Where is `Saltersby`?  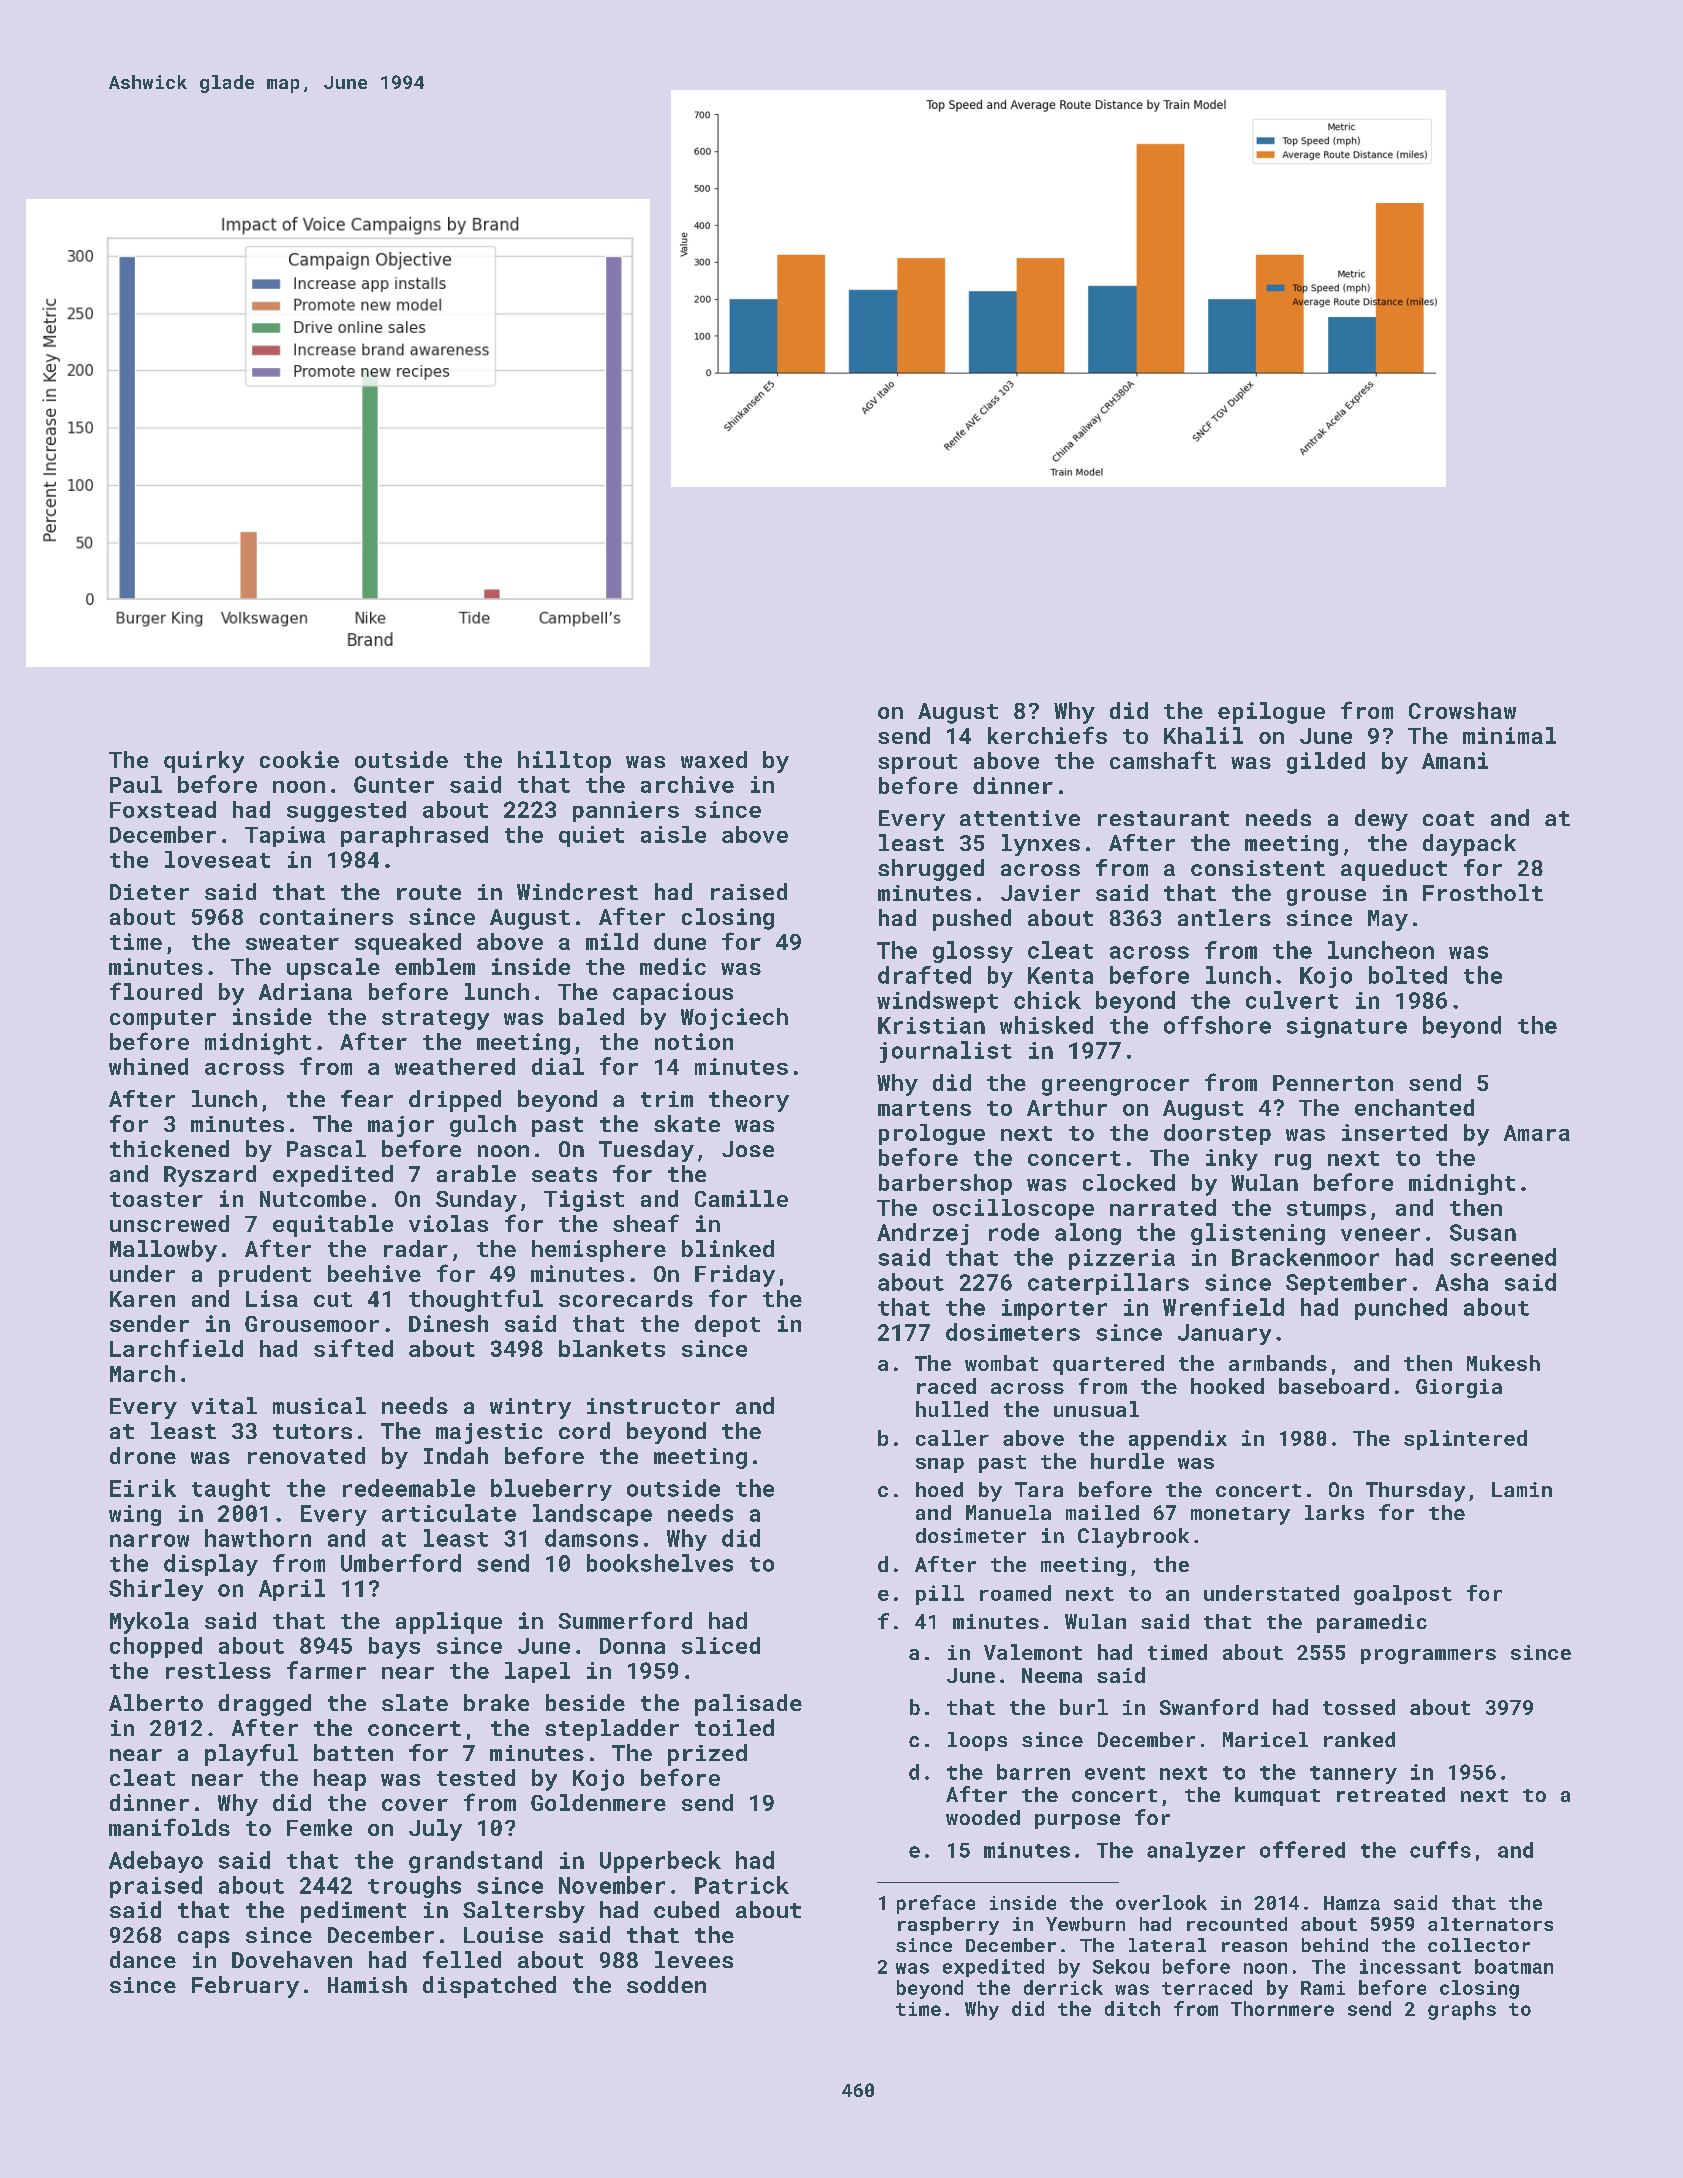
Saltersby is located at coordinates (524, 1912).
